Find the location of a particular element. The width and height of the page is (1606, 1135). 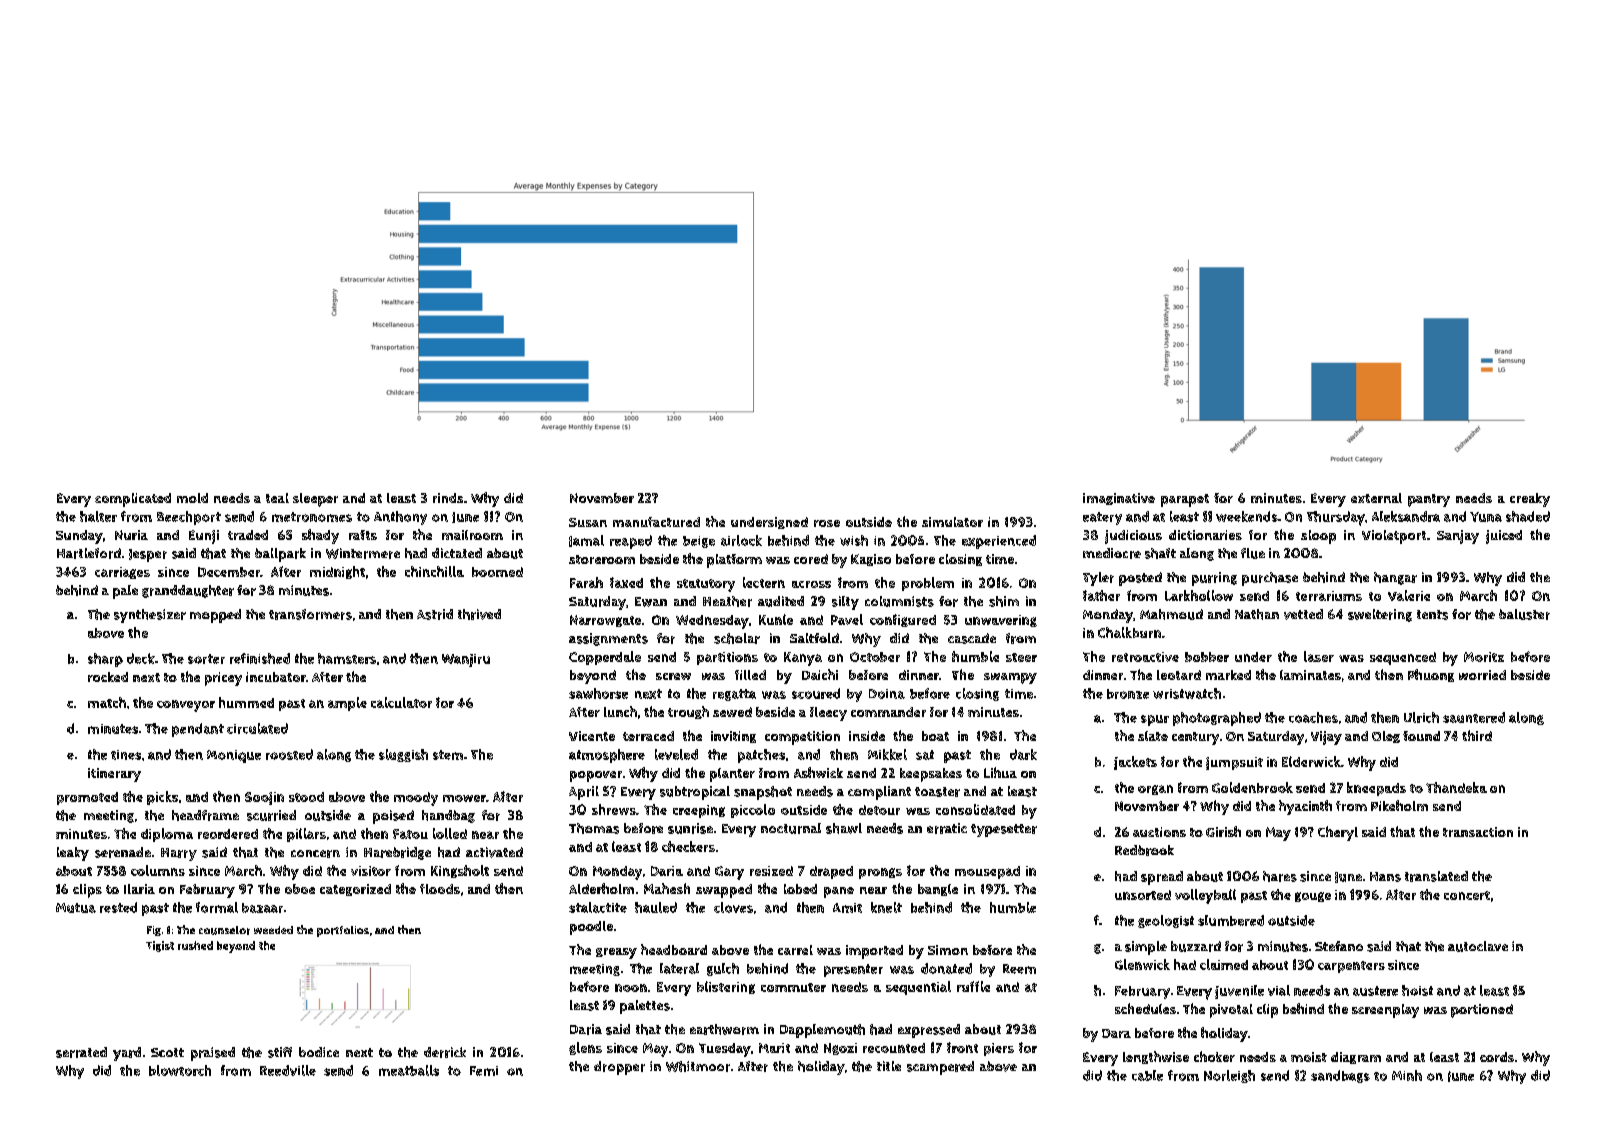

rose is located at coordinates (827, 523).
